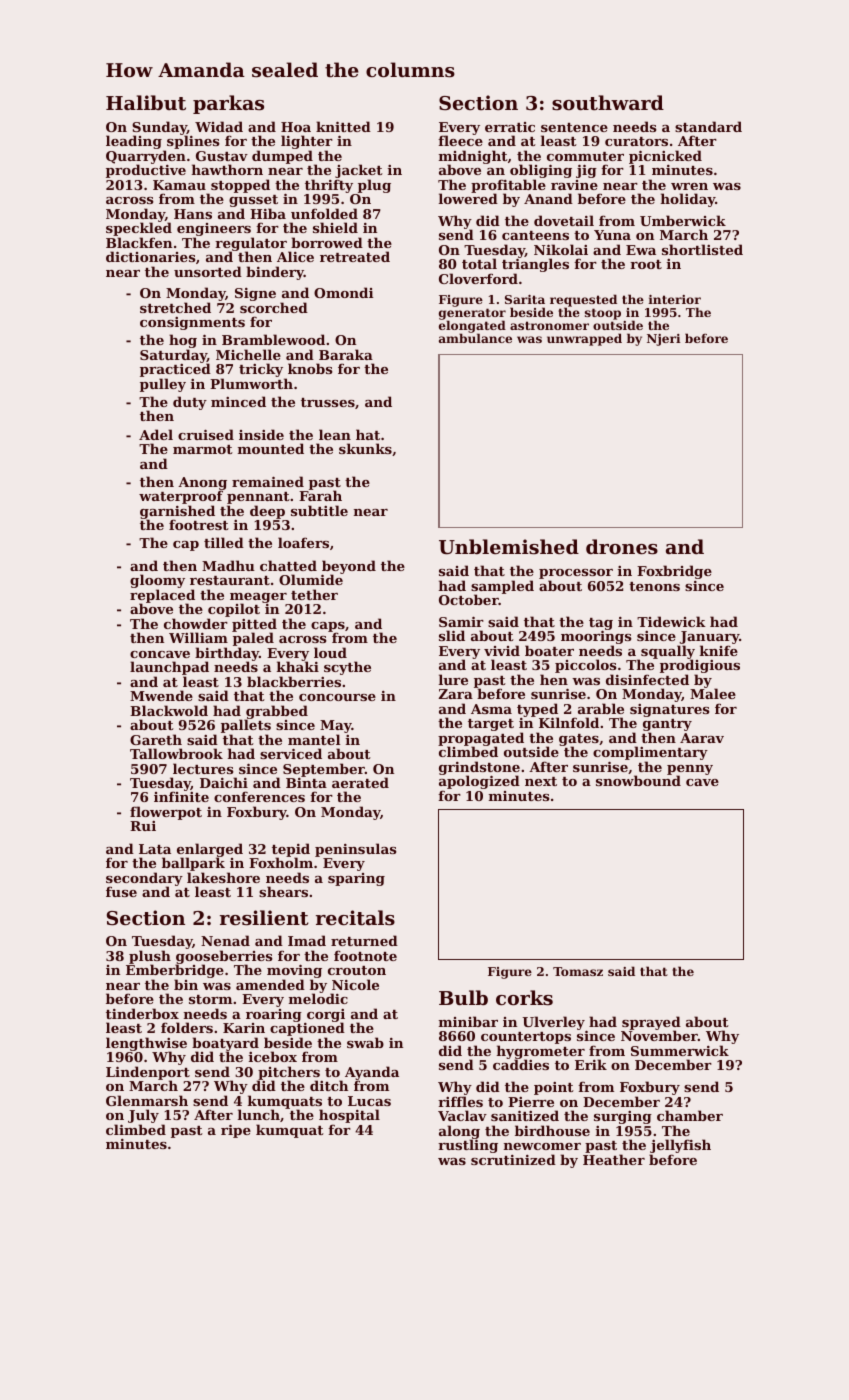 Image resolution: width=849 pixels, height=1400 pixels. Describe the element at coordinates (236, 1131) in the screenshot. I see `ripe` at that location.
